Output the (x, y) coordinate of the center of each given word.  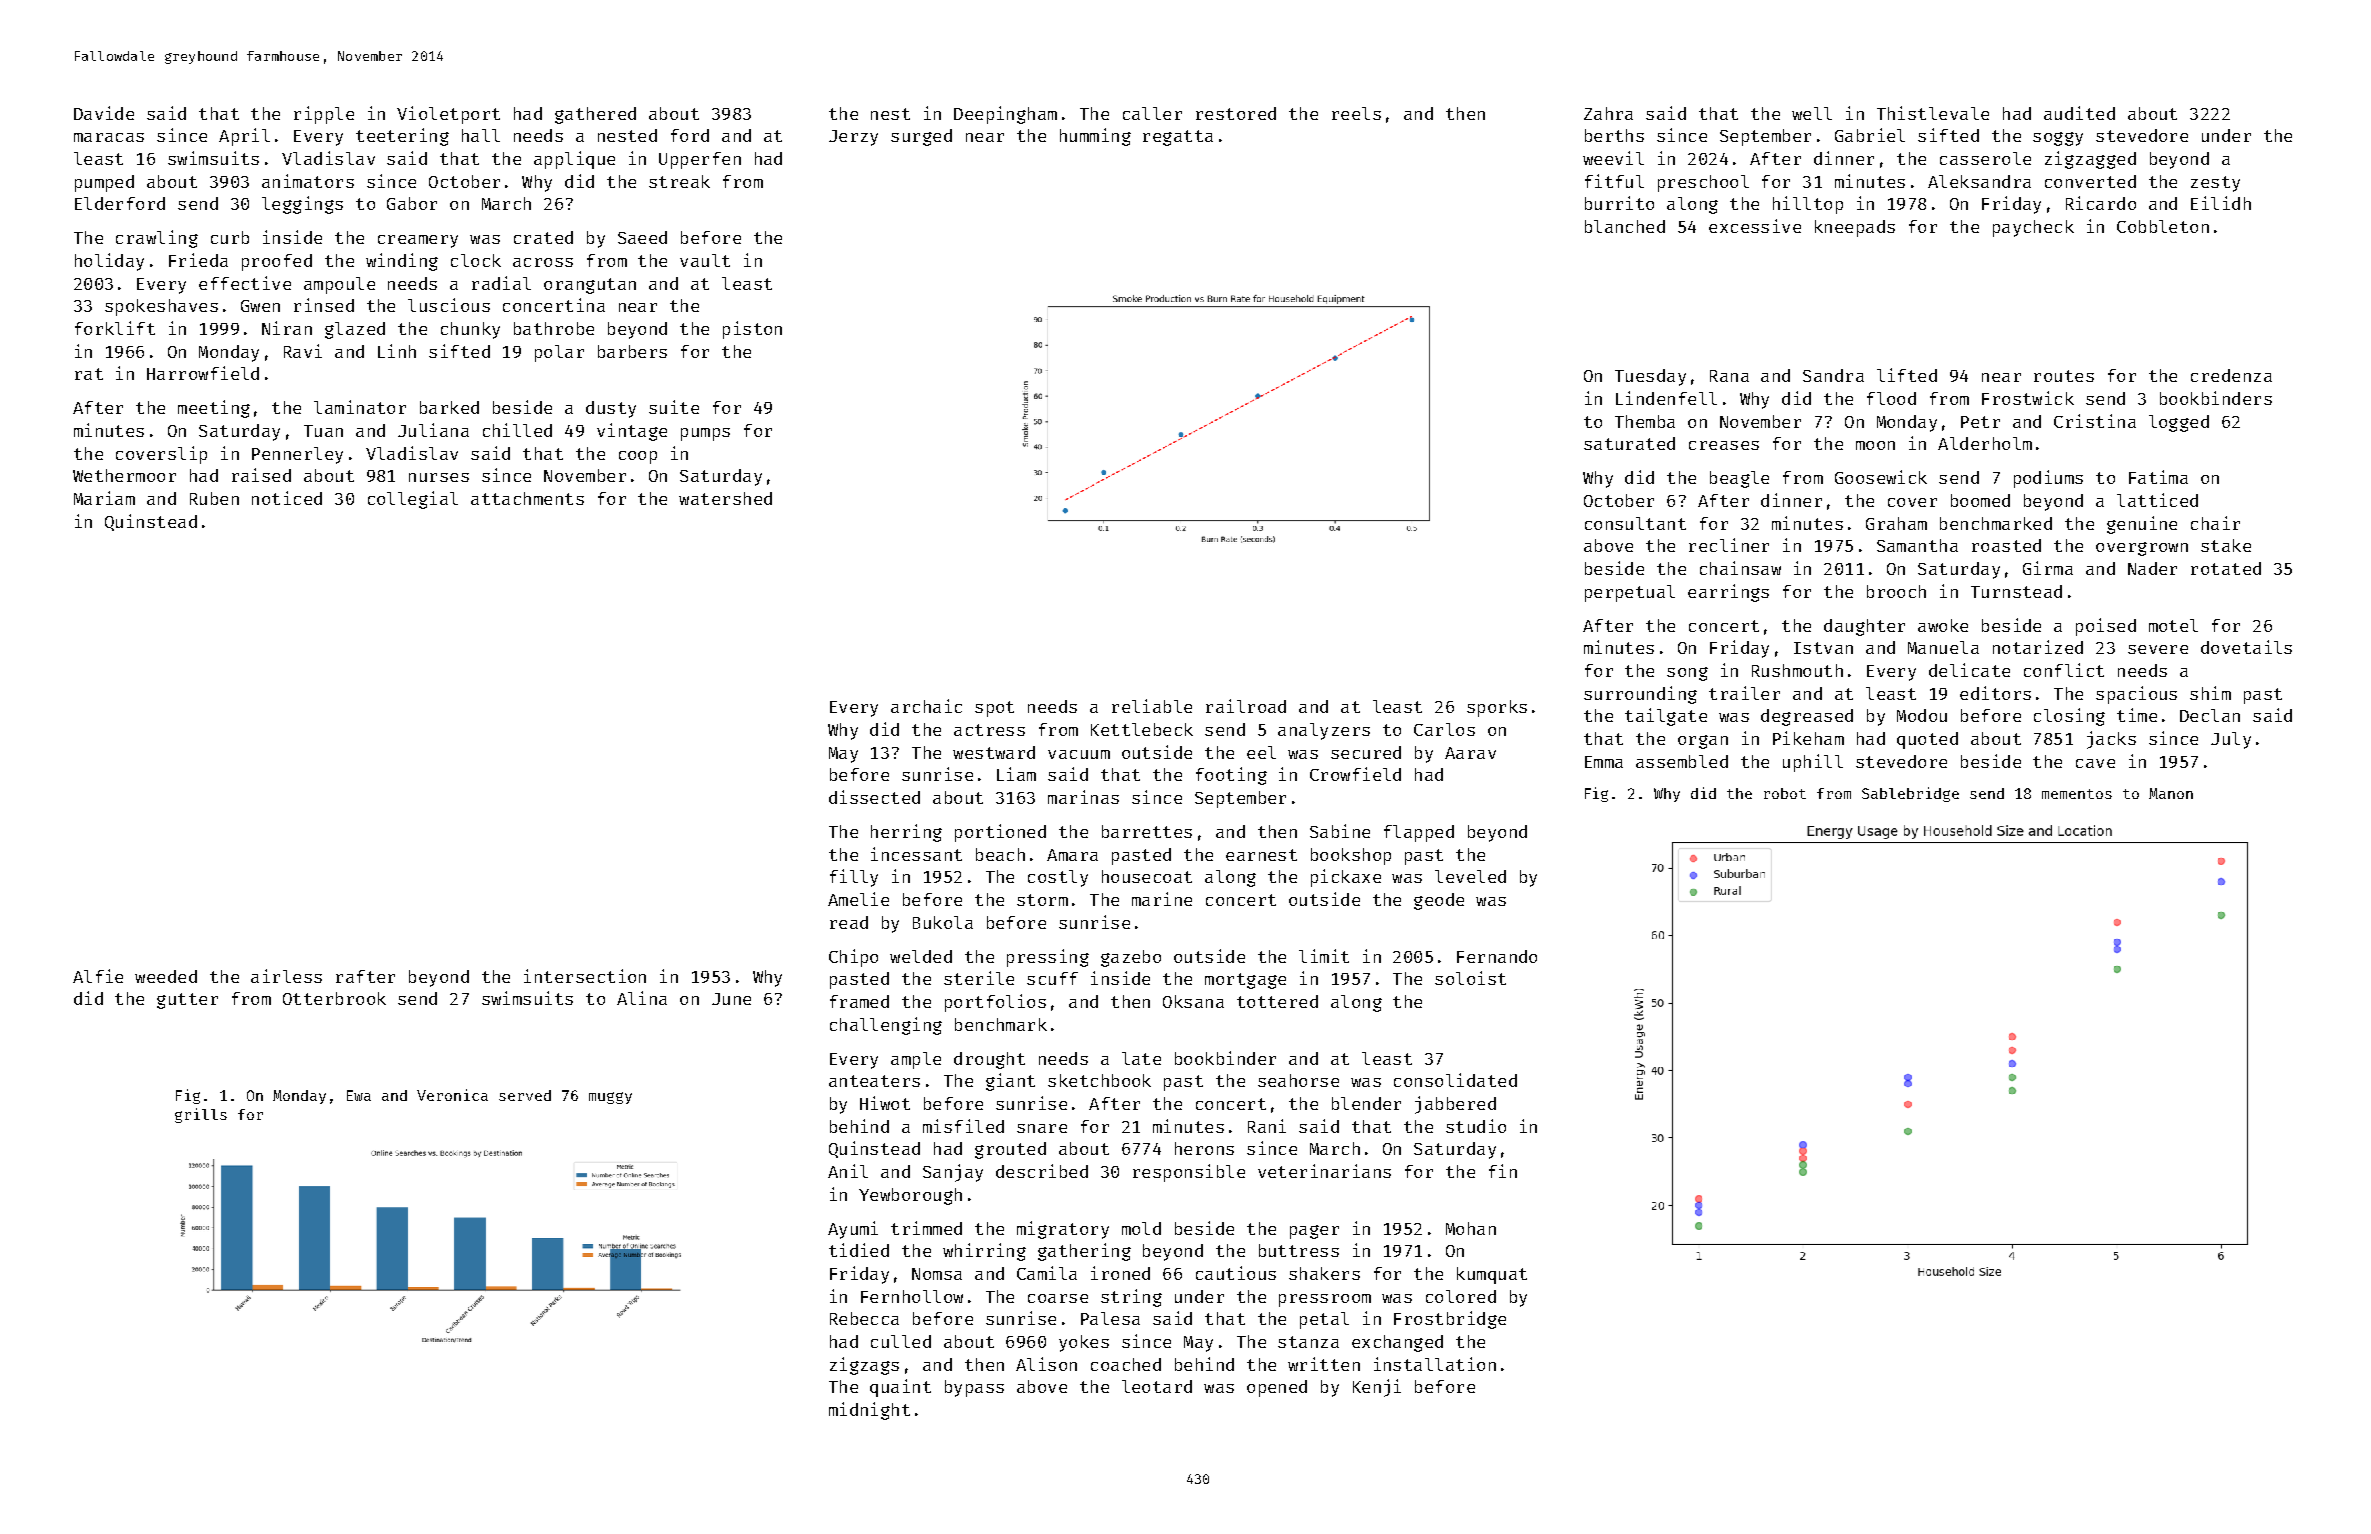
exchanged (1397, 1343)
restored (1236, 113)
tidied (859, 1250)
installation (1435, 1364)
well (1812, 113)
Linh (397, 351)
